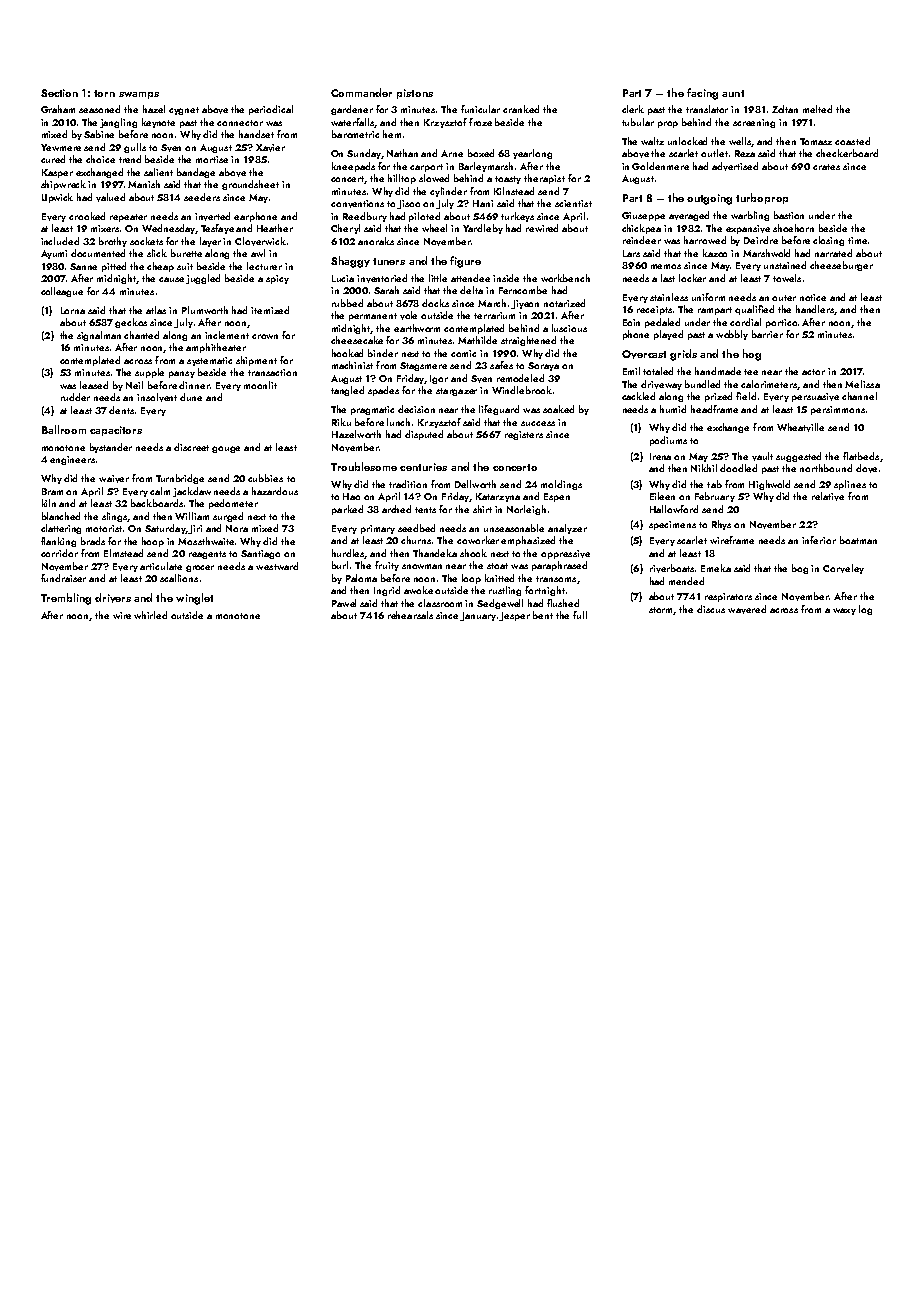  Describe the element at coordinates (815, 397) in the screenshot. I see `persuasive` at that location.
